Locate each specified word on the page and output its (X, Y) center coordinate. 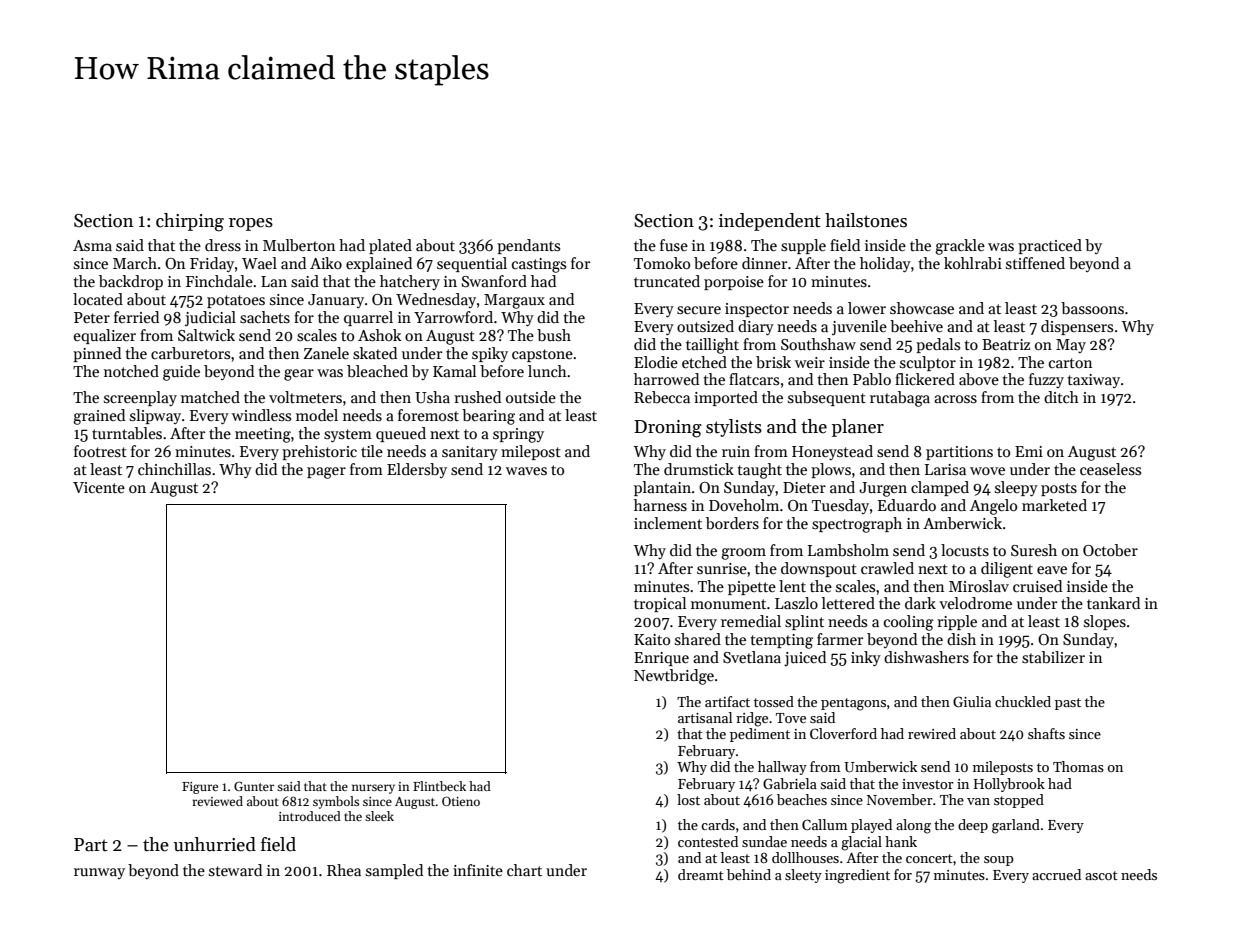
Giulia (972, 701)
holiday (885, 264)
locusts (965, 550)
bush (554, 335)
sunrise (722, 568)
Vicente (99, 487)
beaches (802, 799)
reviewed (217, 801)
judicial (210, 319)
